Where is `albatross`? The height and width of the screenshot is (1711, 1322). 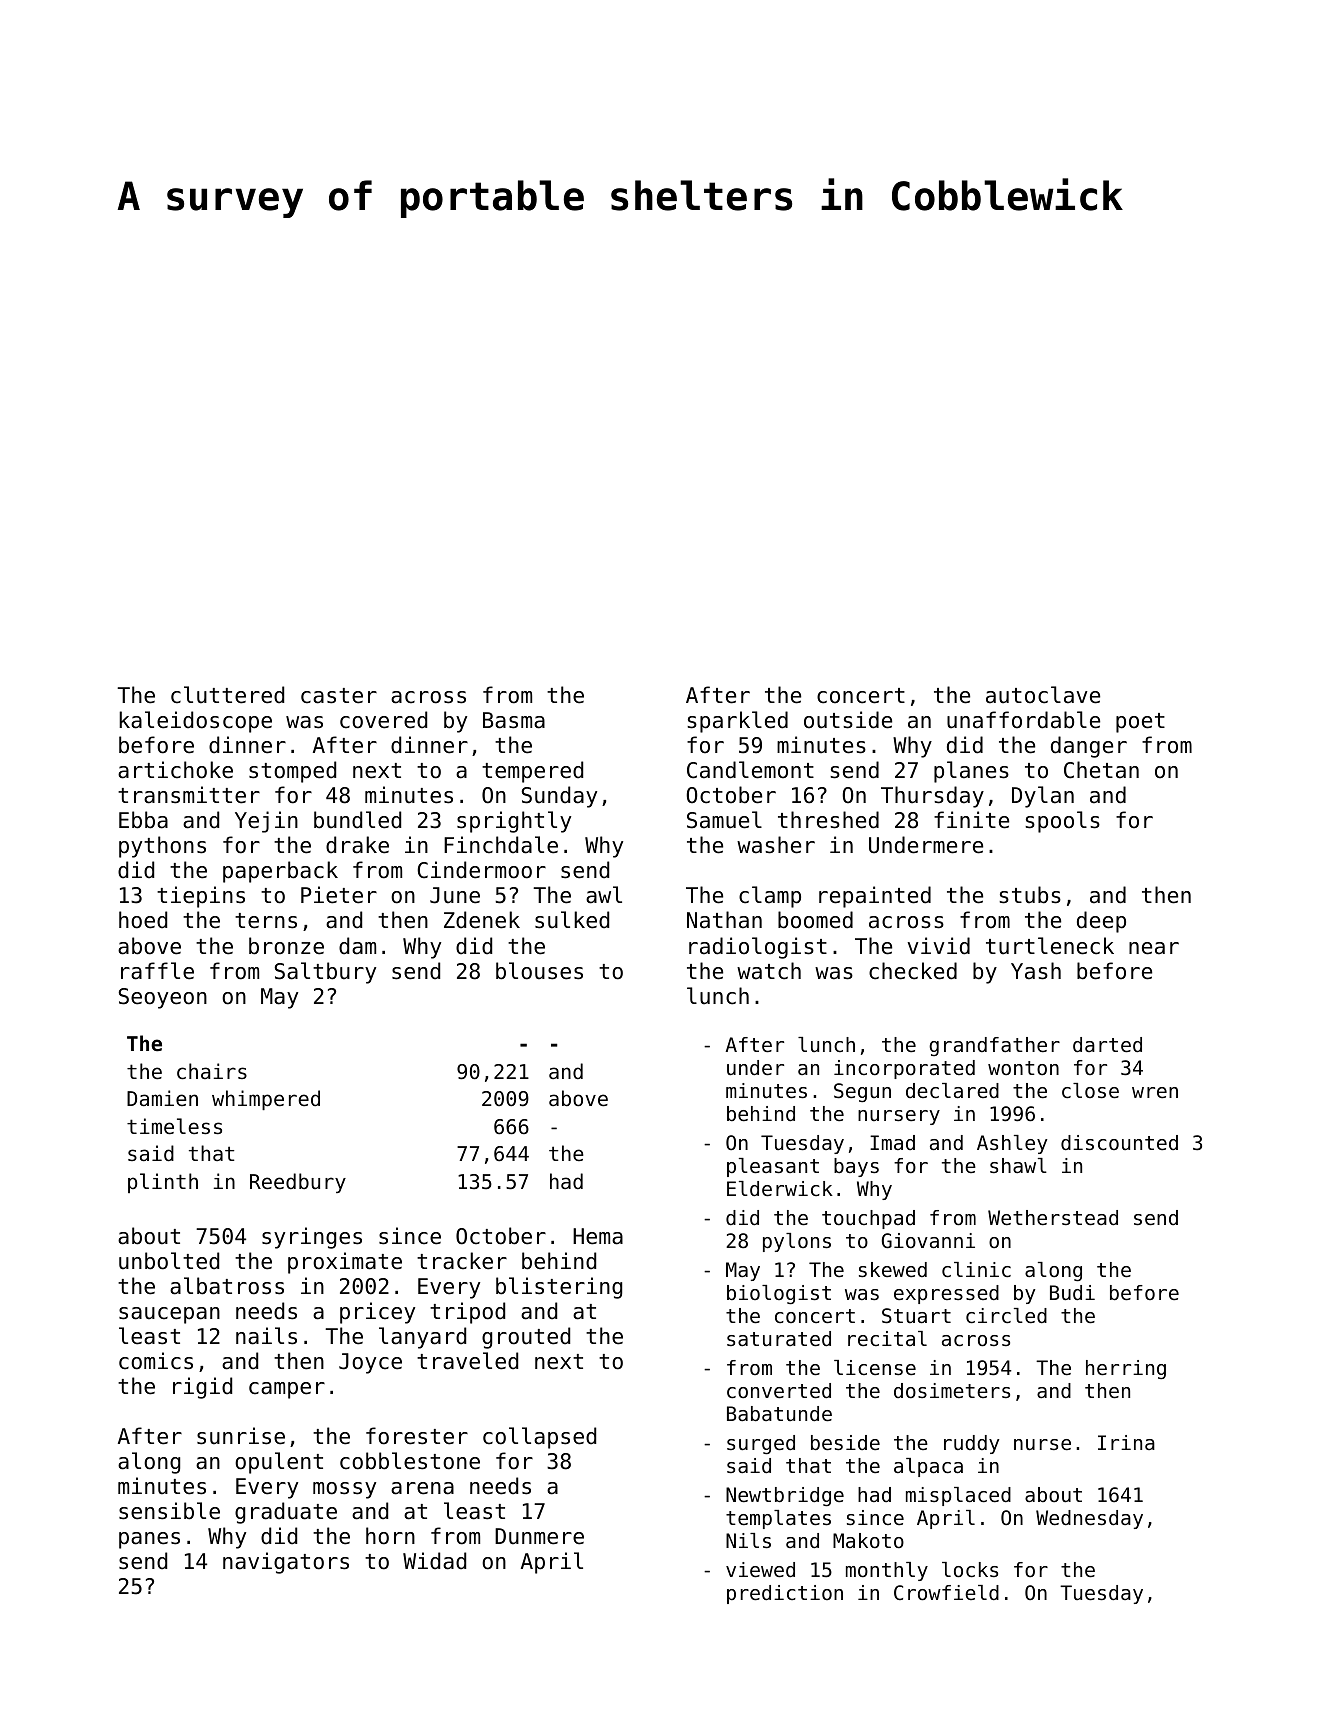
albatross is located at coordinates (227, 1286).
